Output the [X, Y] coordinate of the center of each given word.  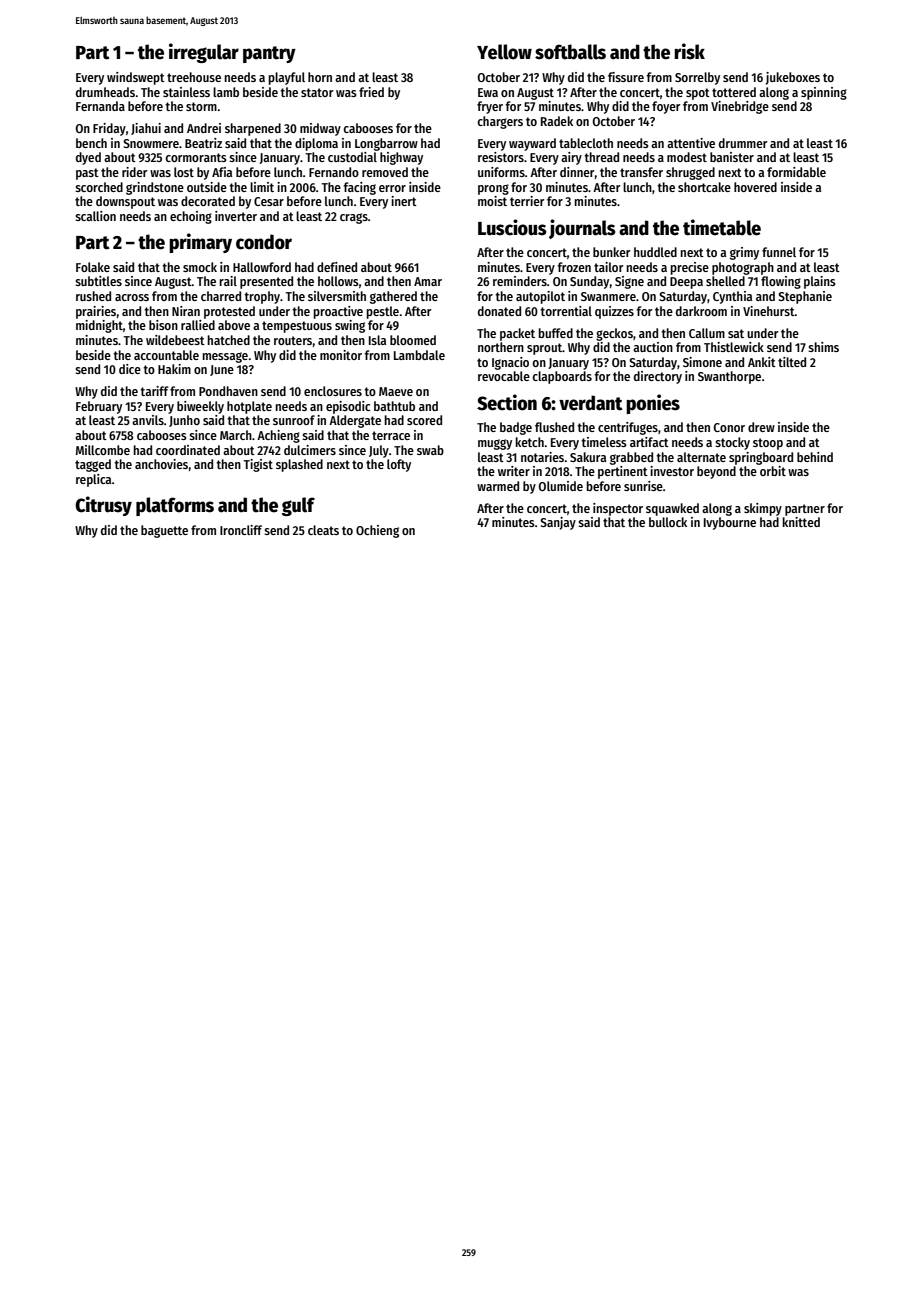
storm [201, 106]
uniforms [501, 172]
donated [499, 311]
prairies [96, 312]
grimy [744, 253]
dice [130, 369]
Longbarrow [386, 144]
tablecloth [586, 143]
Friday [109, 129]
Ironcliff [241, 530]
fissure [626, 77]
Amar [428, 281]
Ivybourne [730, 523]
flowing [781, 282]
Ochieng [377, 531]
